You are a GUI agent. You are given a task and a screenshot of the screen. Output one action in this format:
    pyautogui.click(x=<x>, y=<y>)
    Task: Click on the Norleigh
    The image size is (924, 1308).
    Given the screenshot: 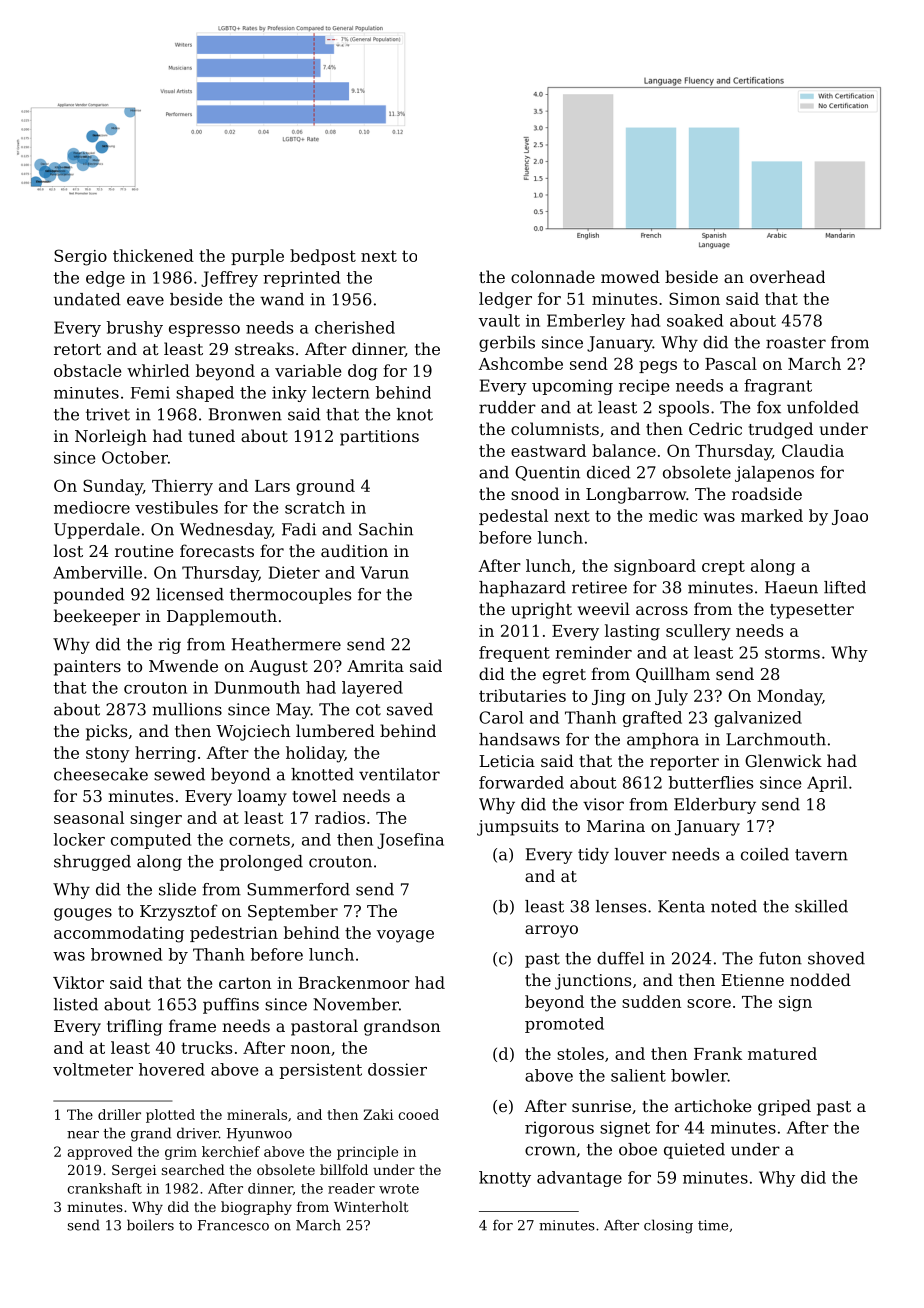 What is the action you would take?
    pyautogui.click(x=111, y=437)
